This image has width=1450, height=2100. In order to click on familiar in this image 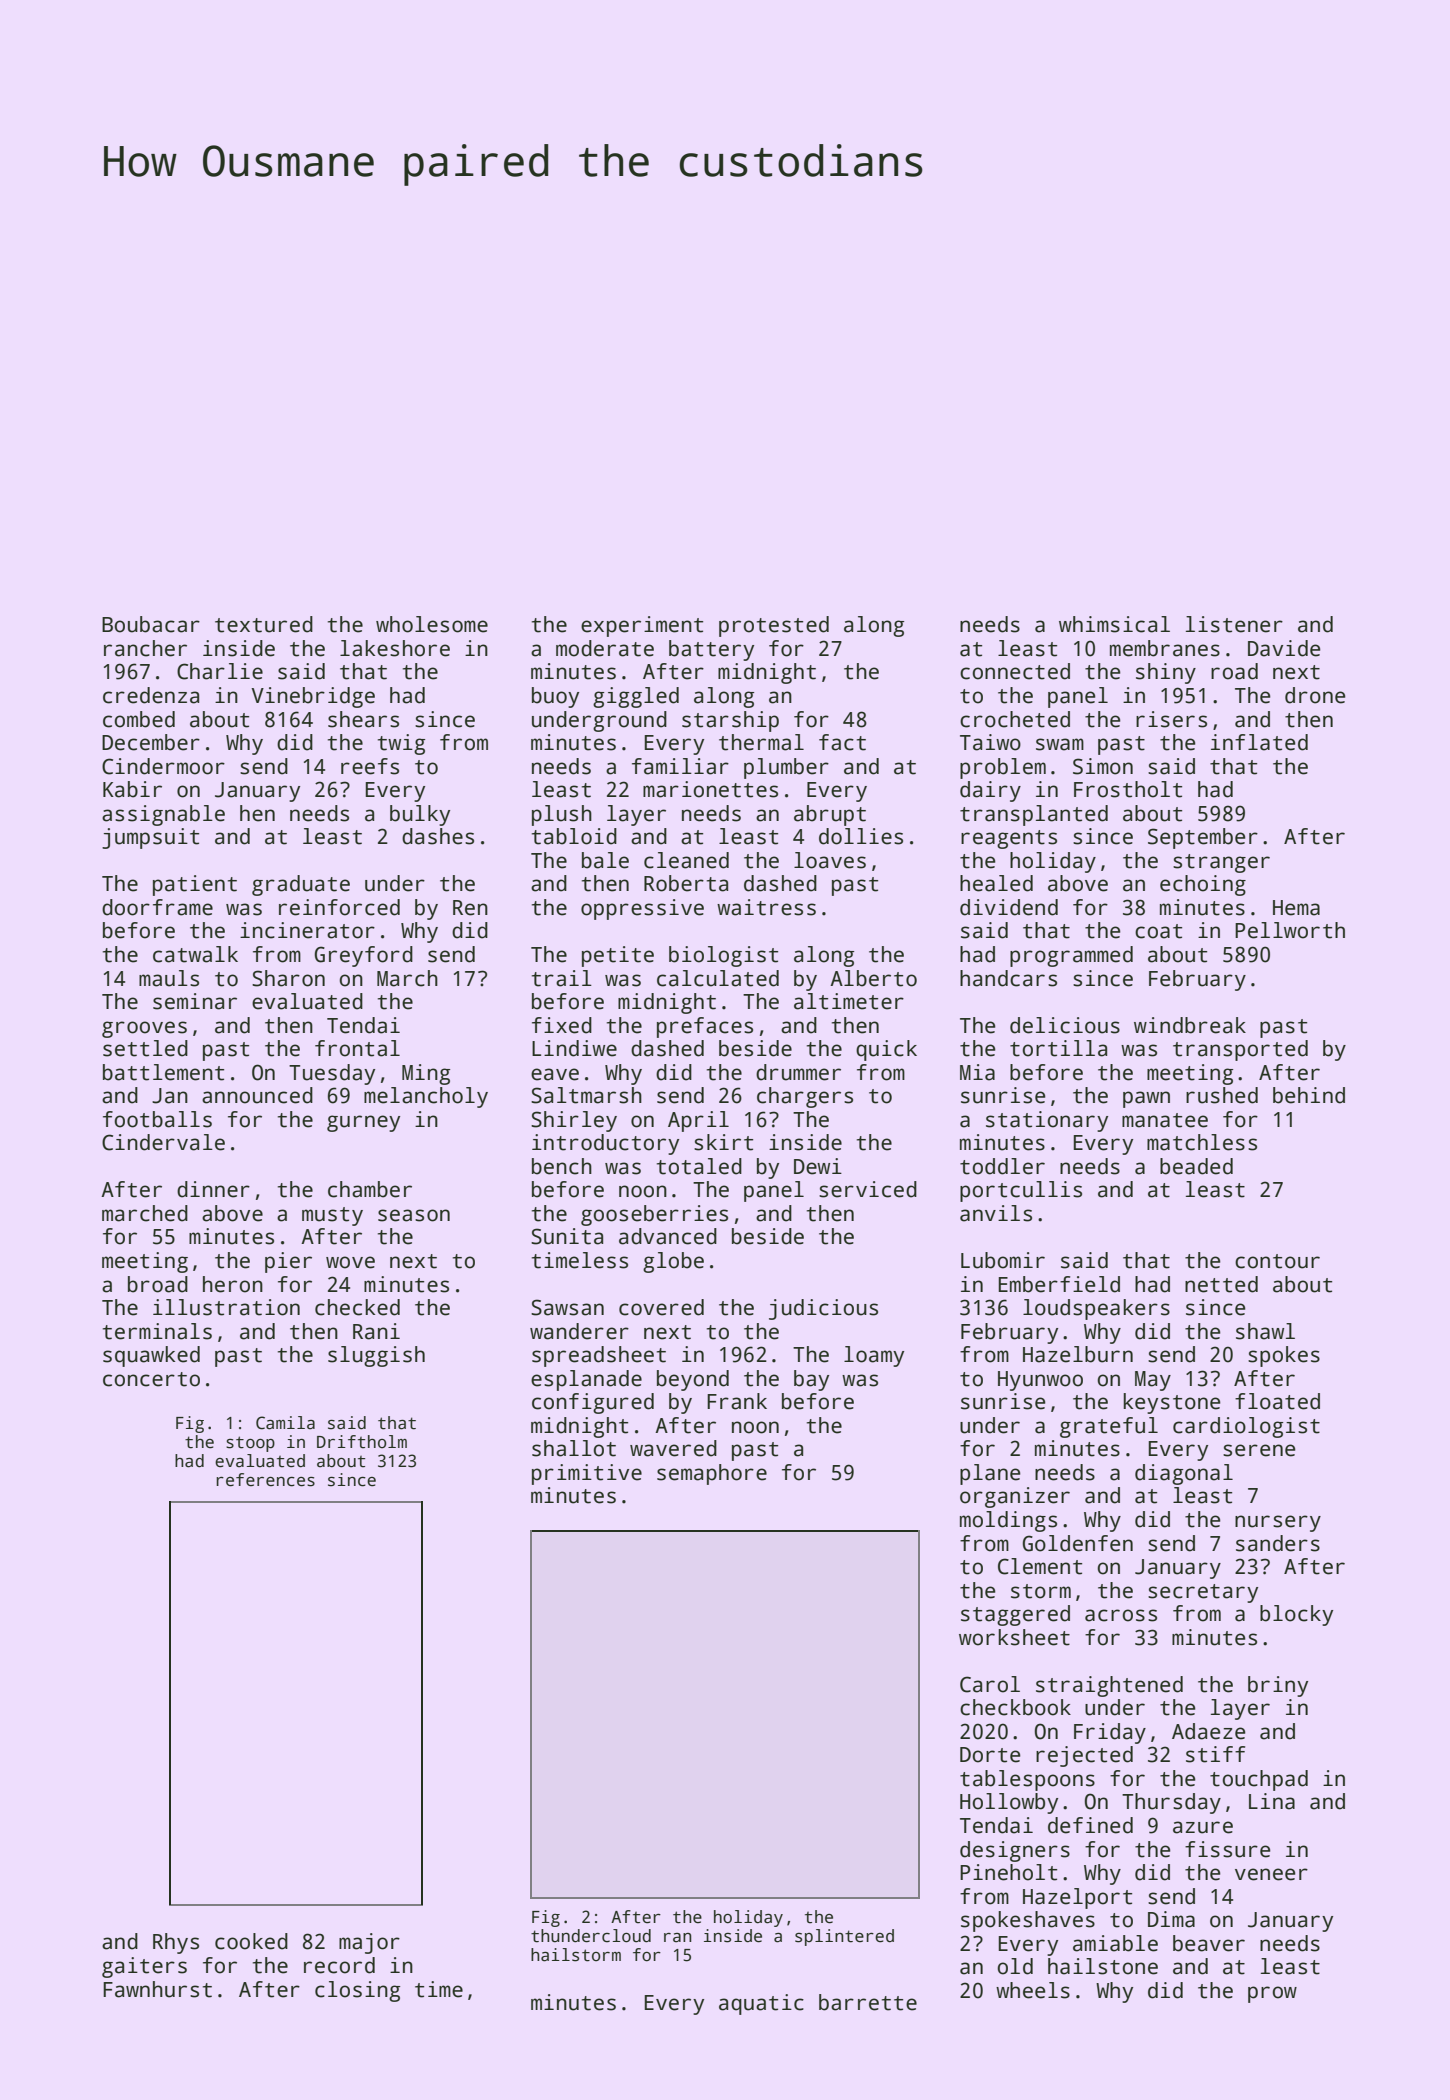, I will do `click(680, 766)`.
